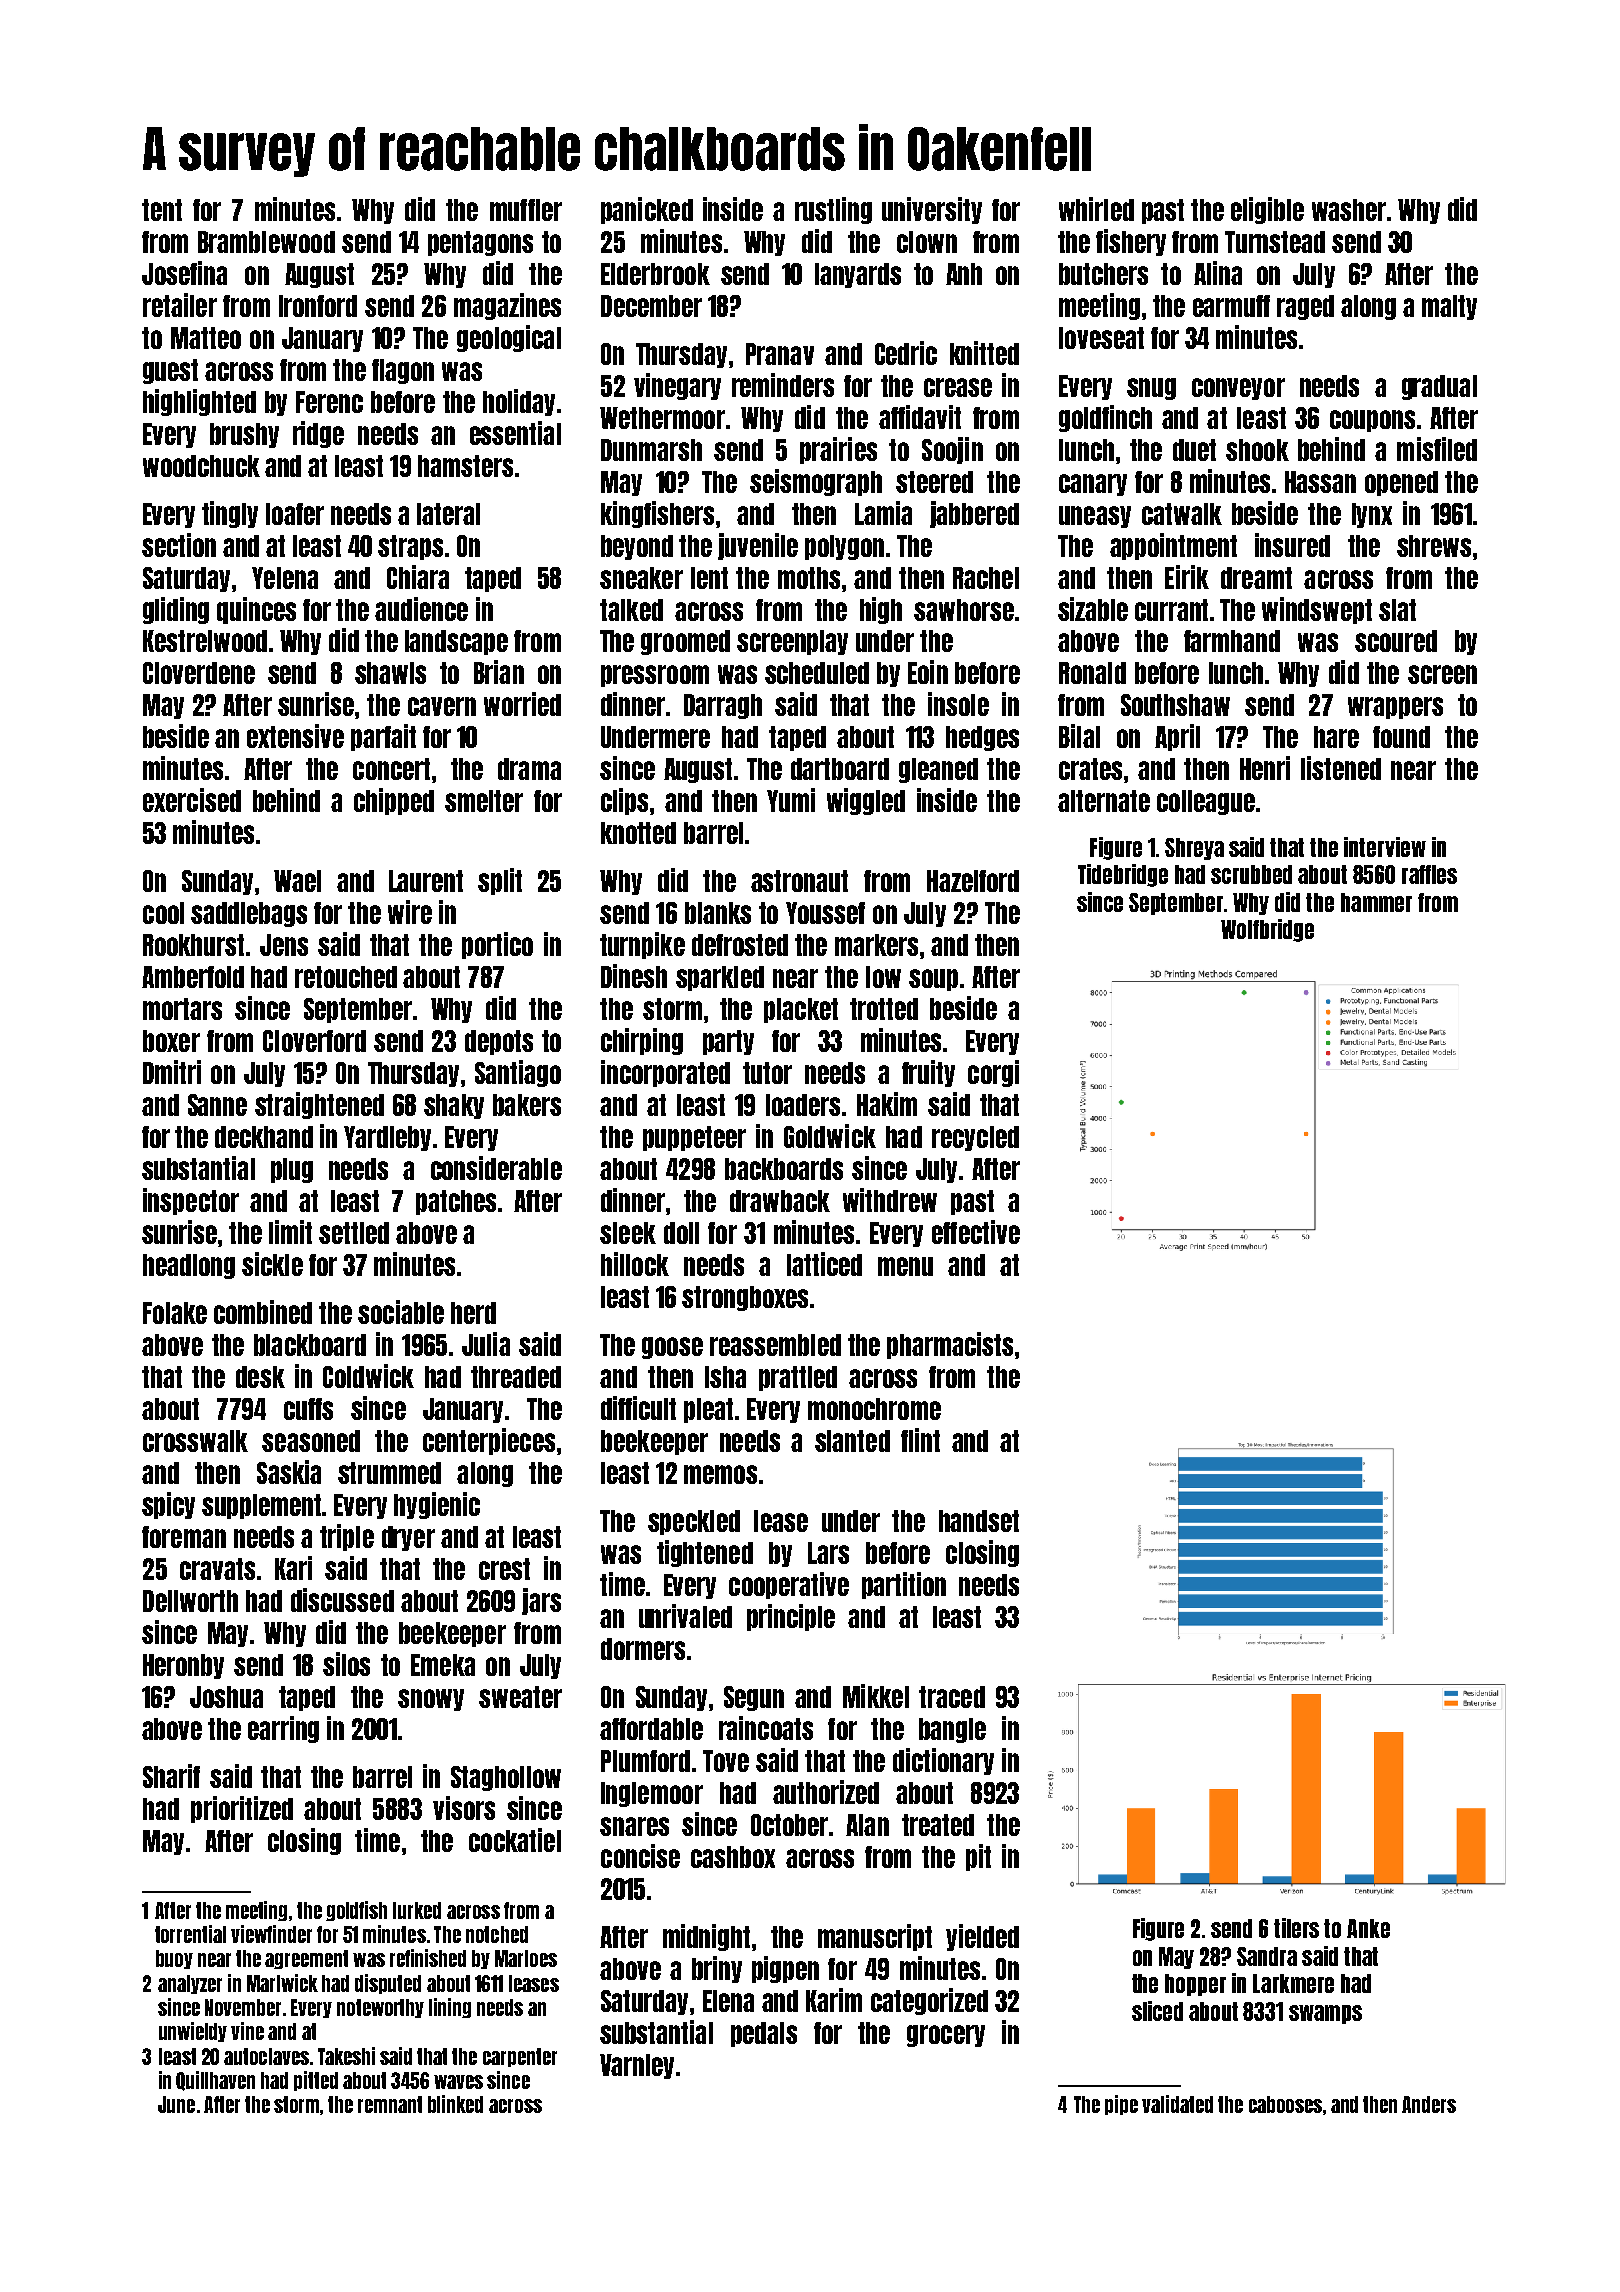 This page has width=1620, height=2292. What do you see at coordinates (638, 833) in the page?
I see `knotted` at bounding box center [638, 833].
